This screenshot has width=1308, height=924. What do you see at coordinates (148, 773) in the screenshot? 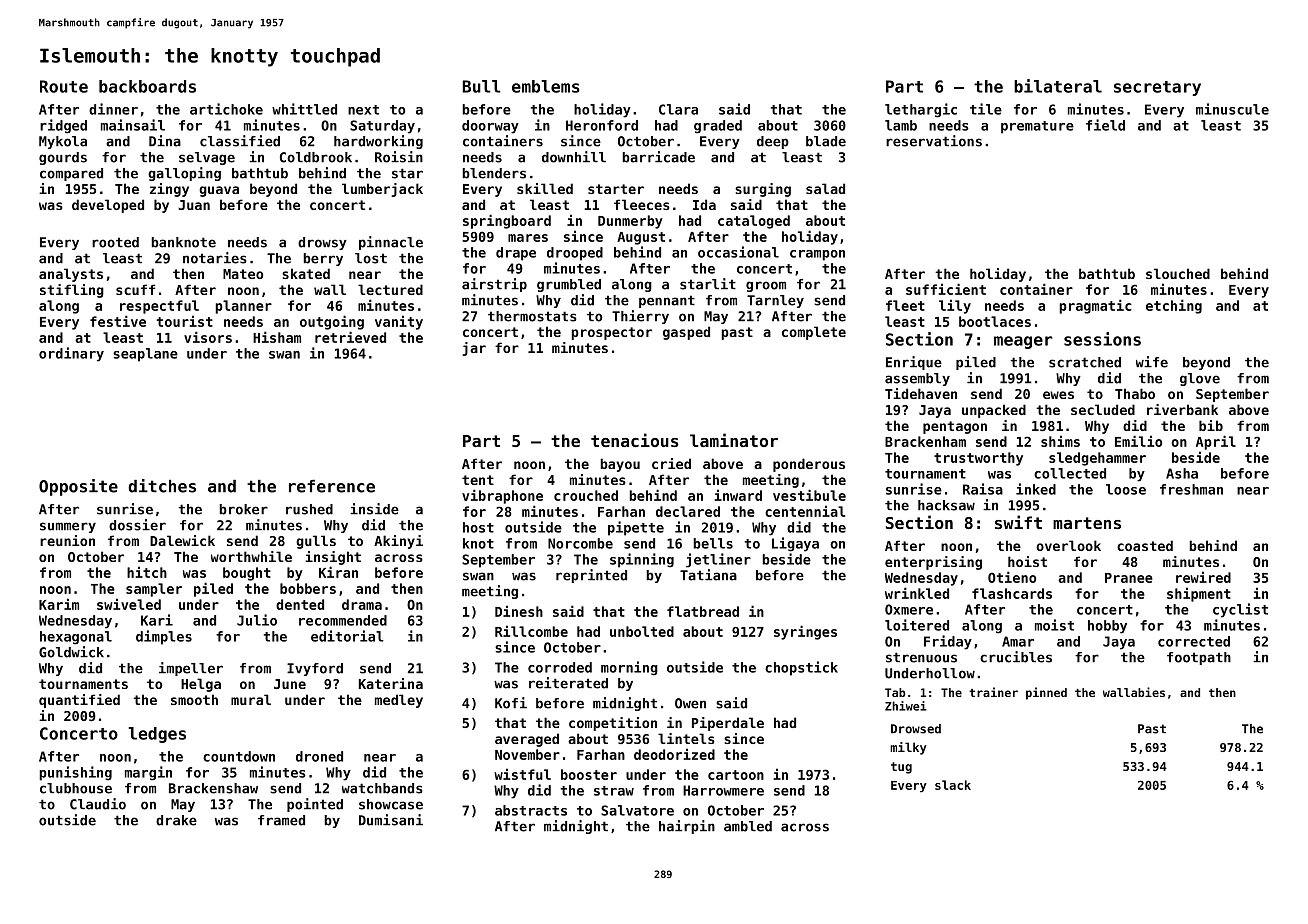
I see `margin` at bounding box center [148, 773].
